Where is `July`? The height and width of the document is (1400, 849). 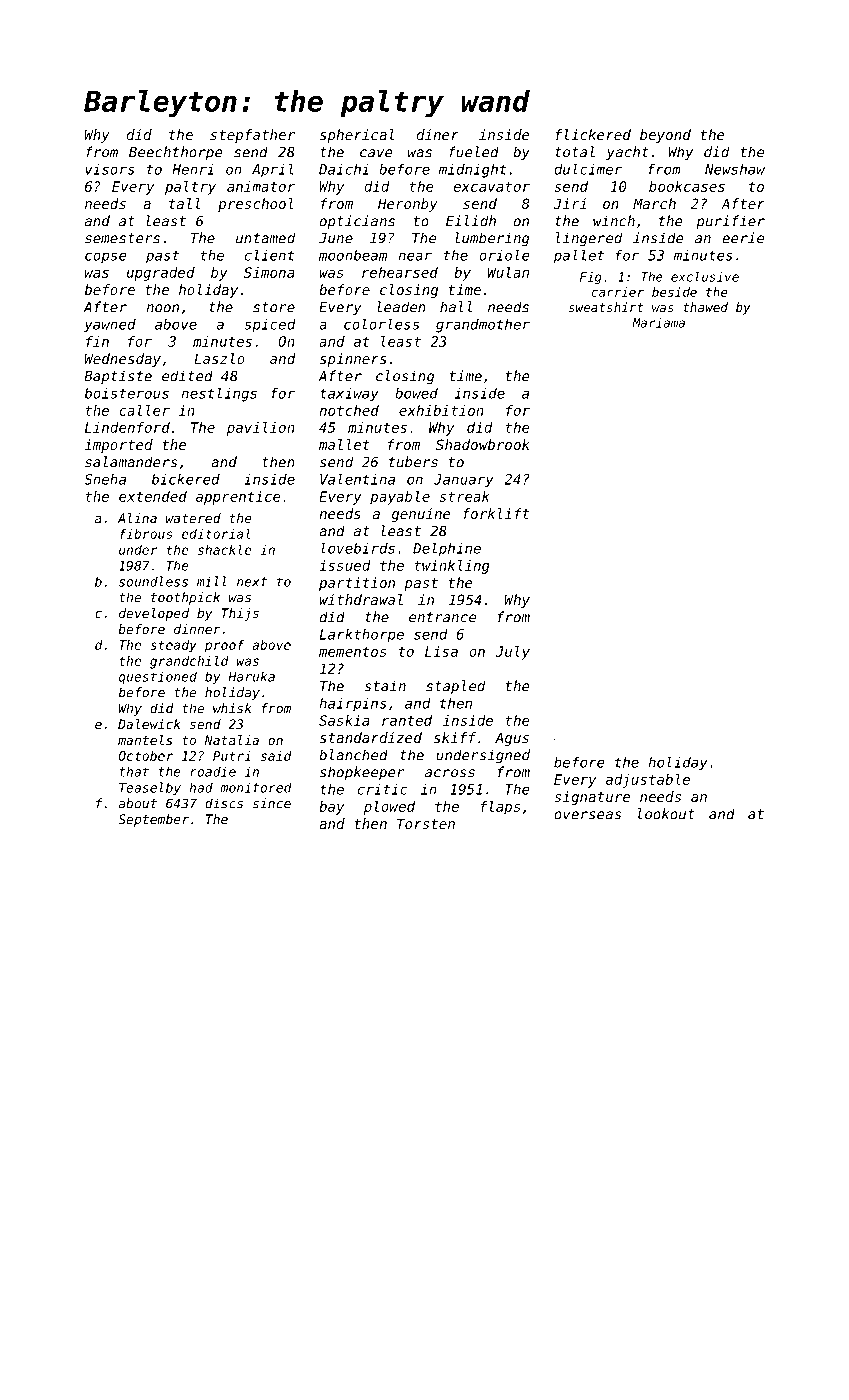 July is located at coordinates (512, 653).
